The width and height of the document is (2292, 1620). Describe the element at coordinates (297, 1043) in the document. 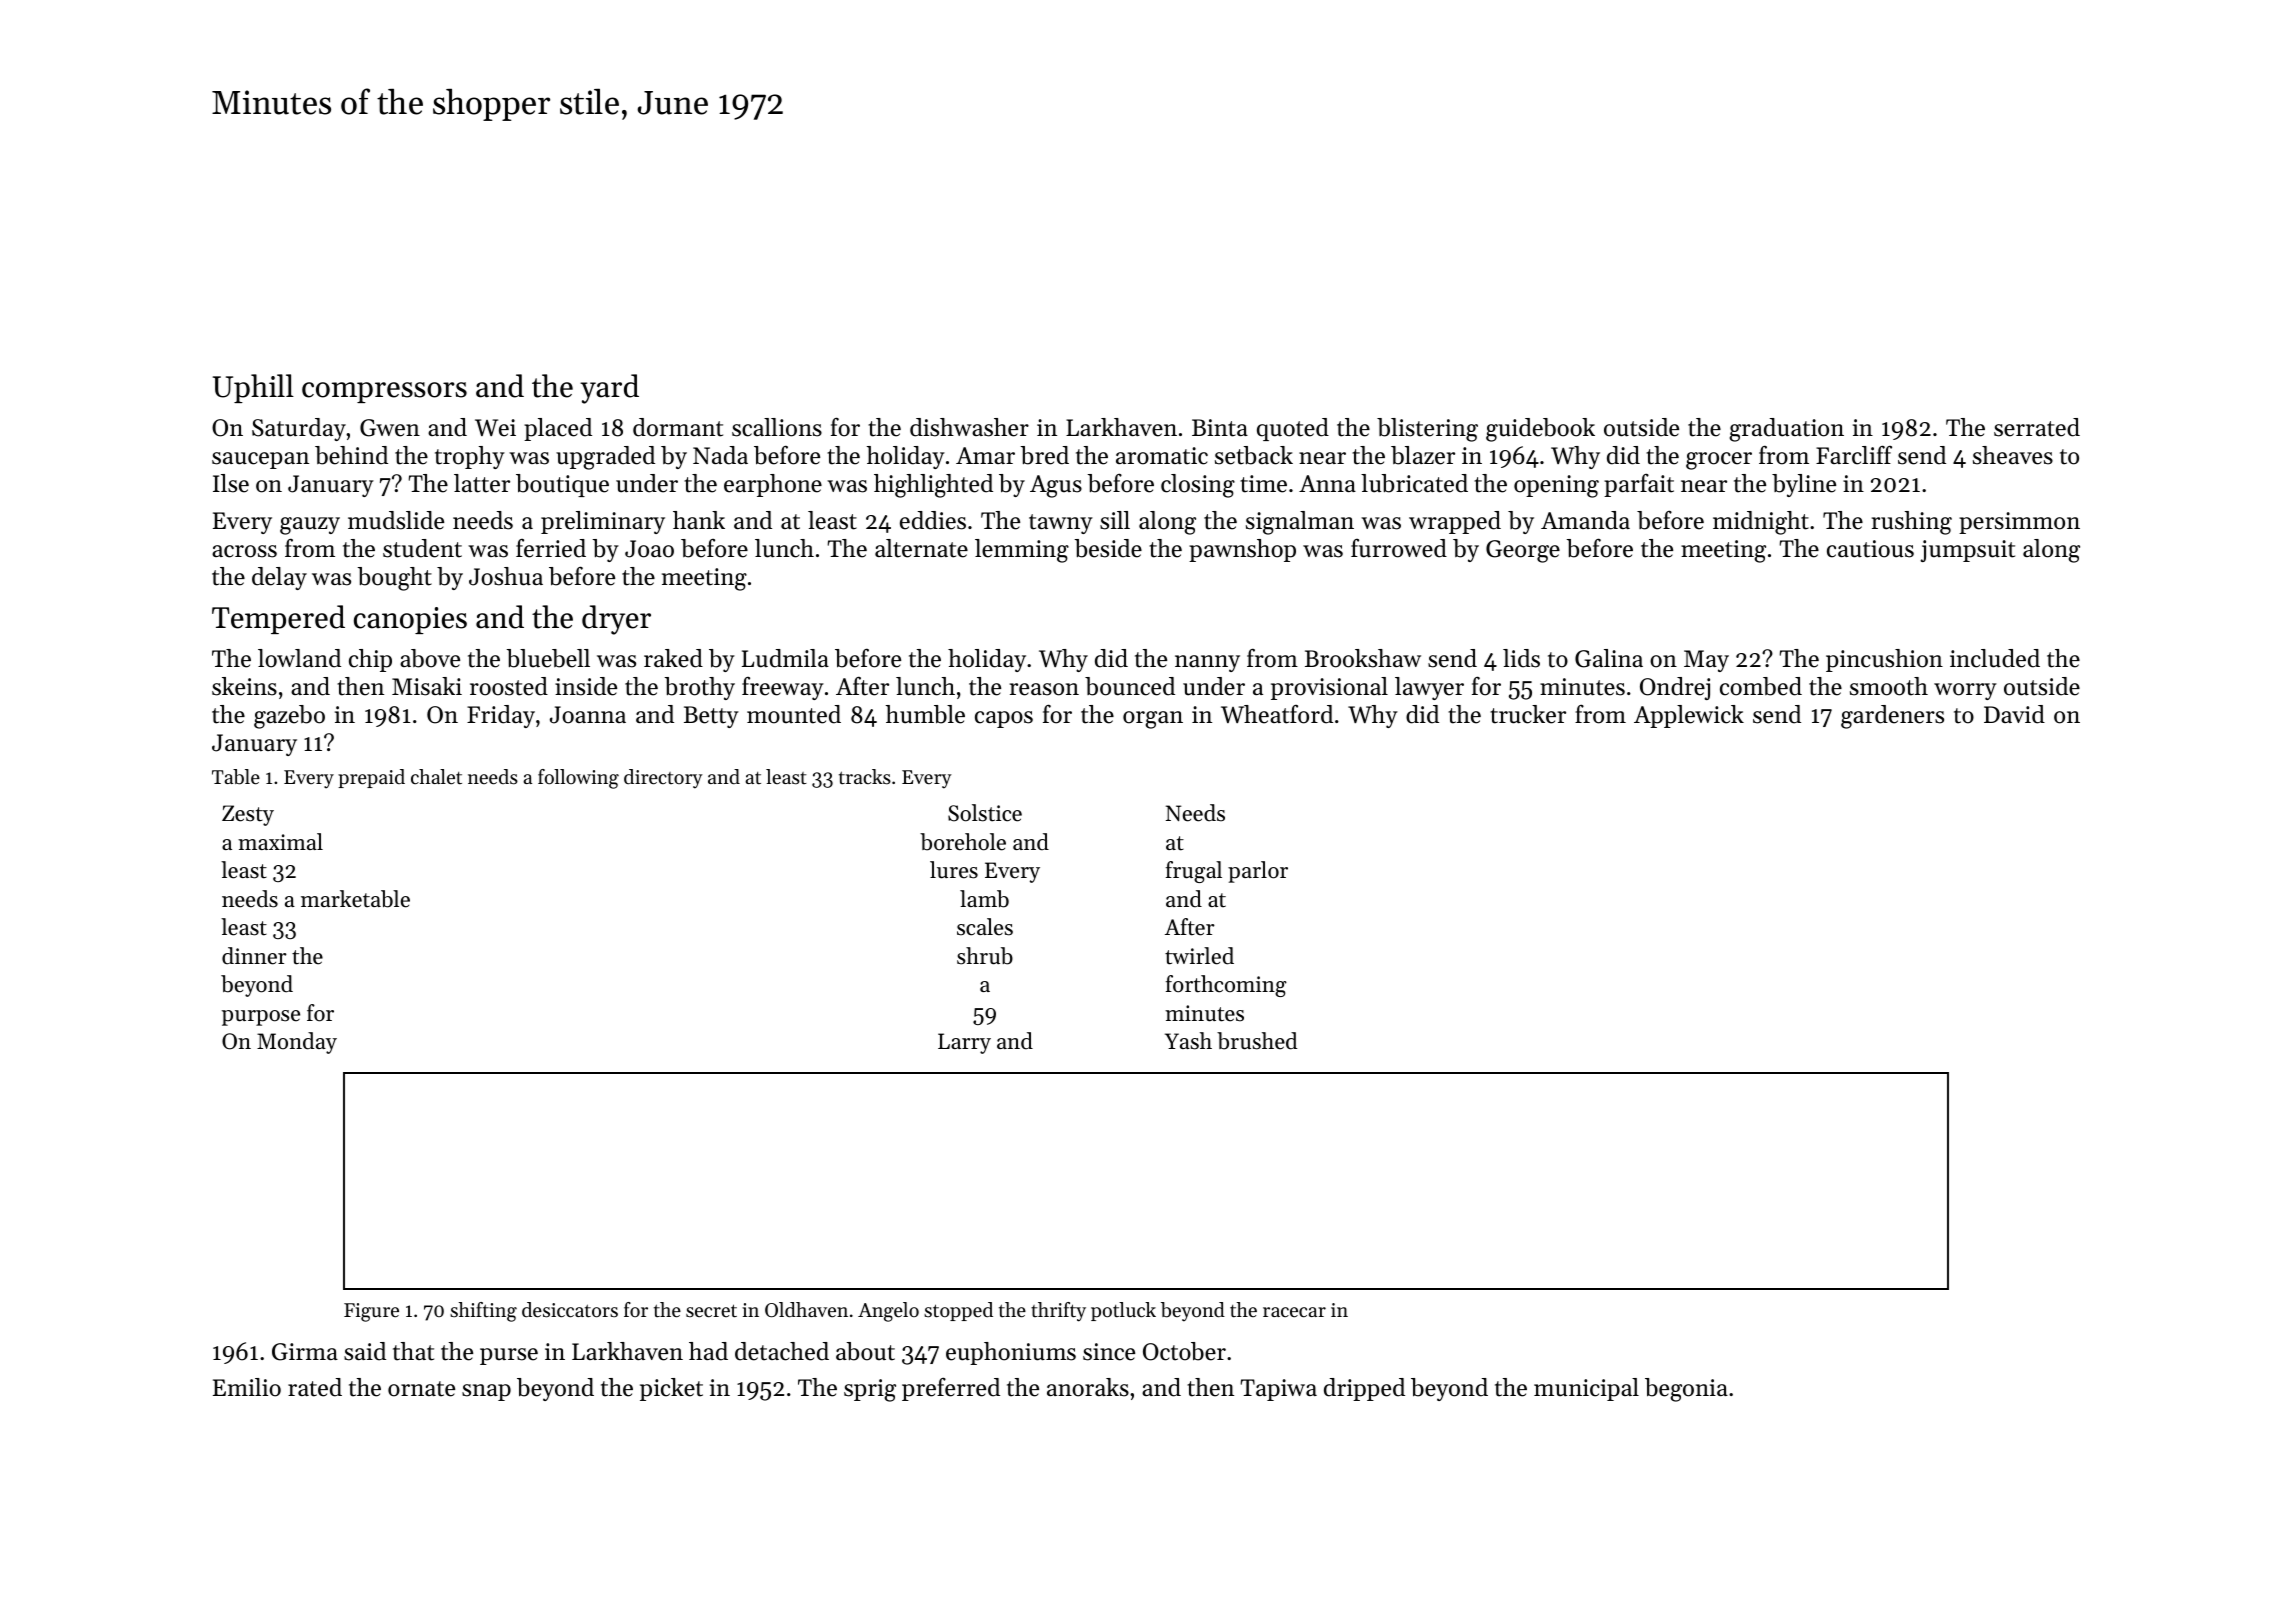

I see `Monday` at that location.
